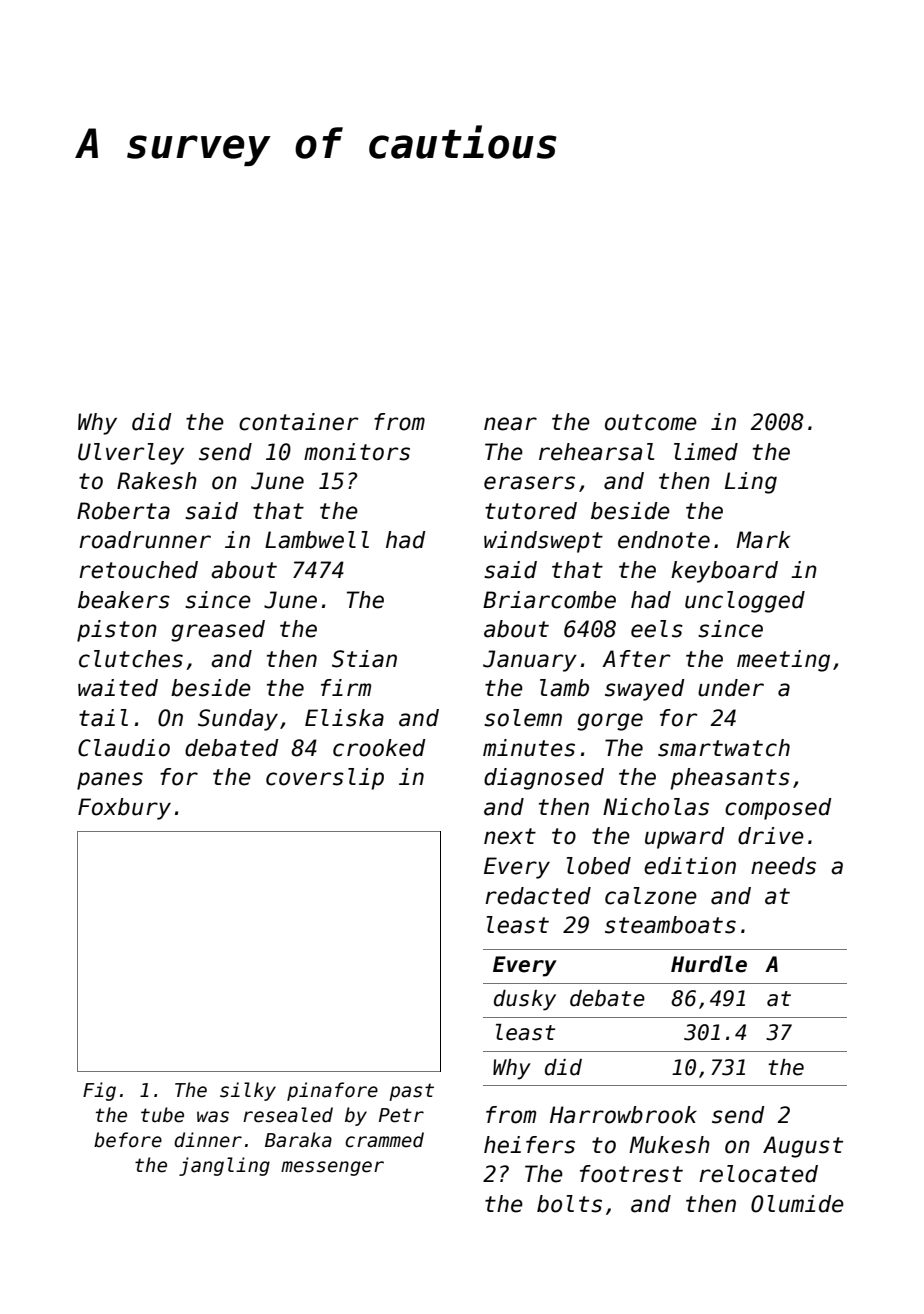 Image resolution: width=924 pixels, height=1314 pixels. I want to click on keyboard, so click(724, 572).
